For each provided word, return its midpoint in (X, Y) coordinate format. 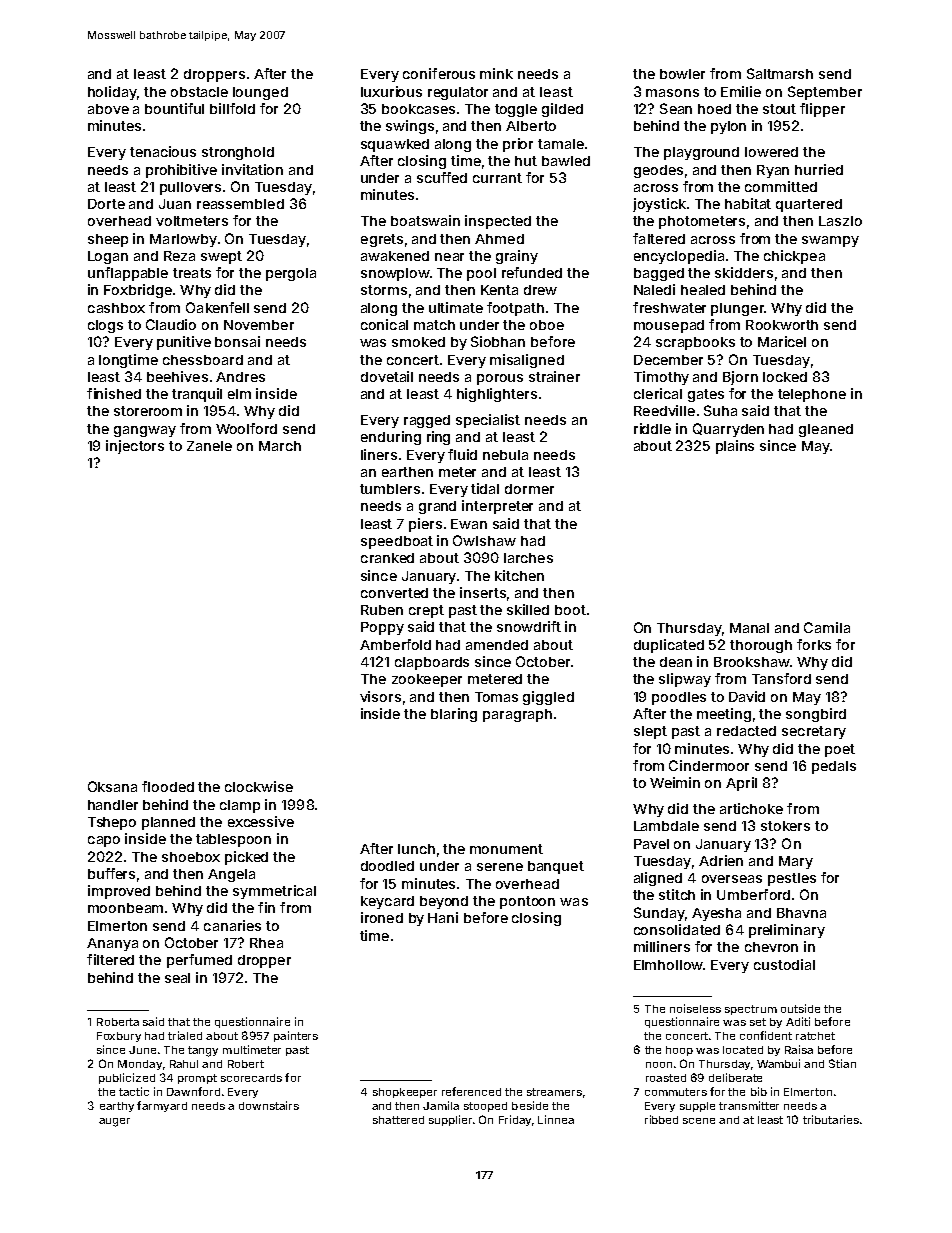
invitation (252, 169)
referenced (471, 1091)
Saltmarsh (780, 73)
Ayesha (716, 914)
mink (496, 73)
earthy (117, 1107)
